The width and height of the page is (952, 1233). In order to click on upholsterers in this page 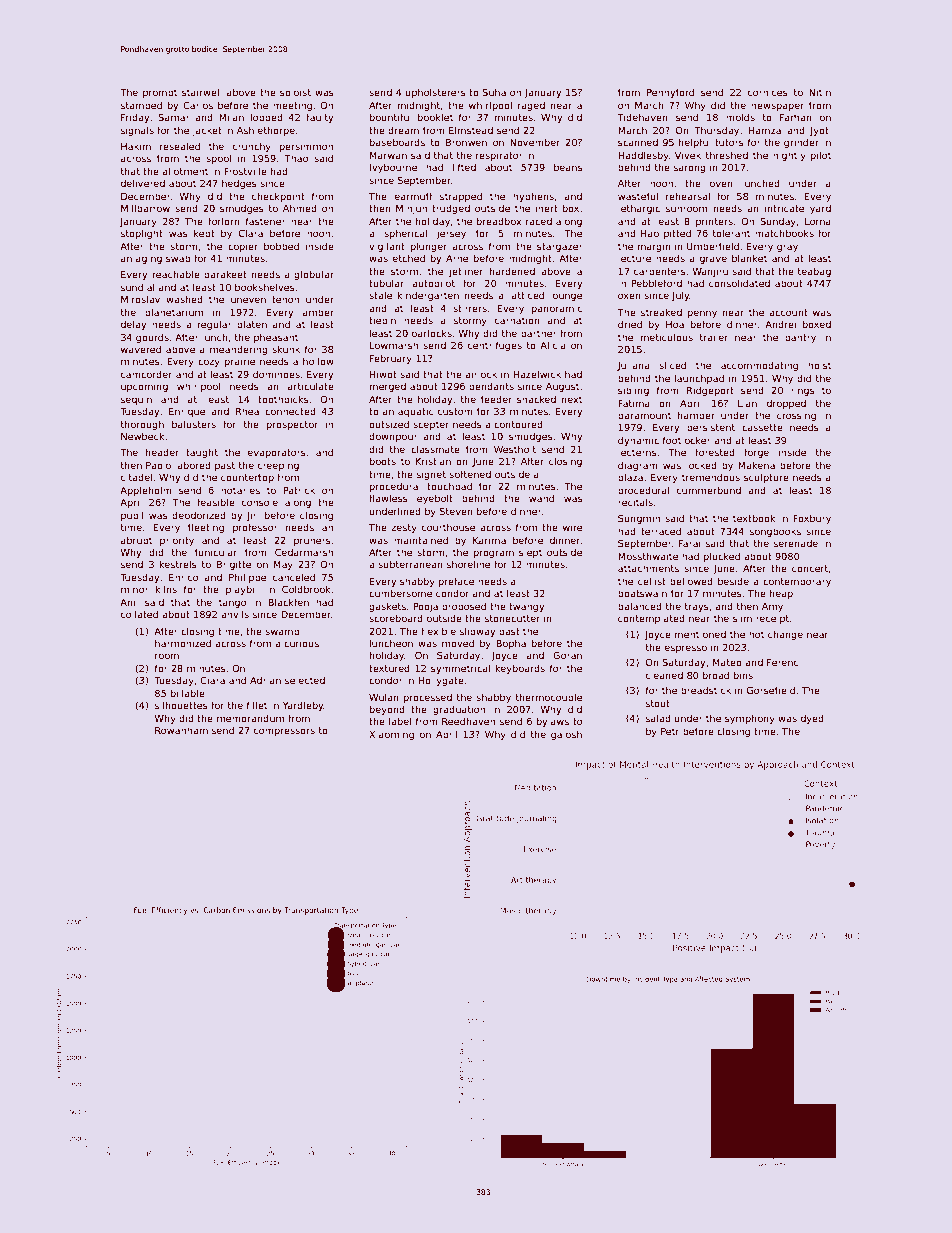, I will do `click(435, 93)`.
